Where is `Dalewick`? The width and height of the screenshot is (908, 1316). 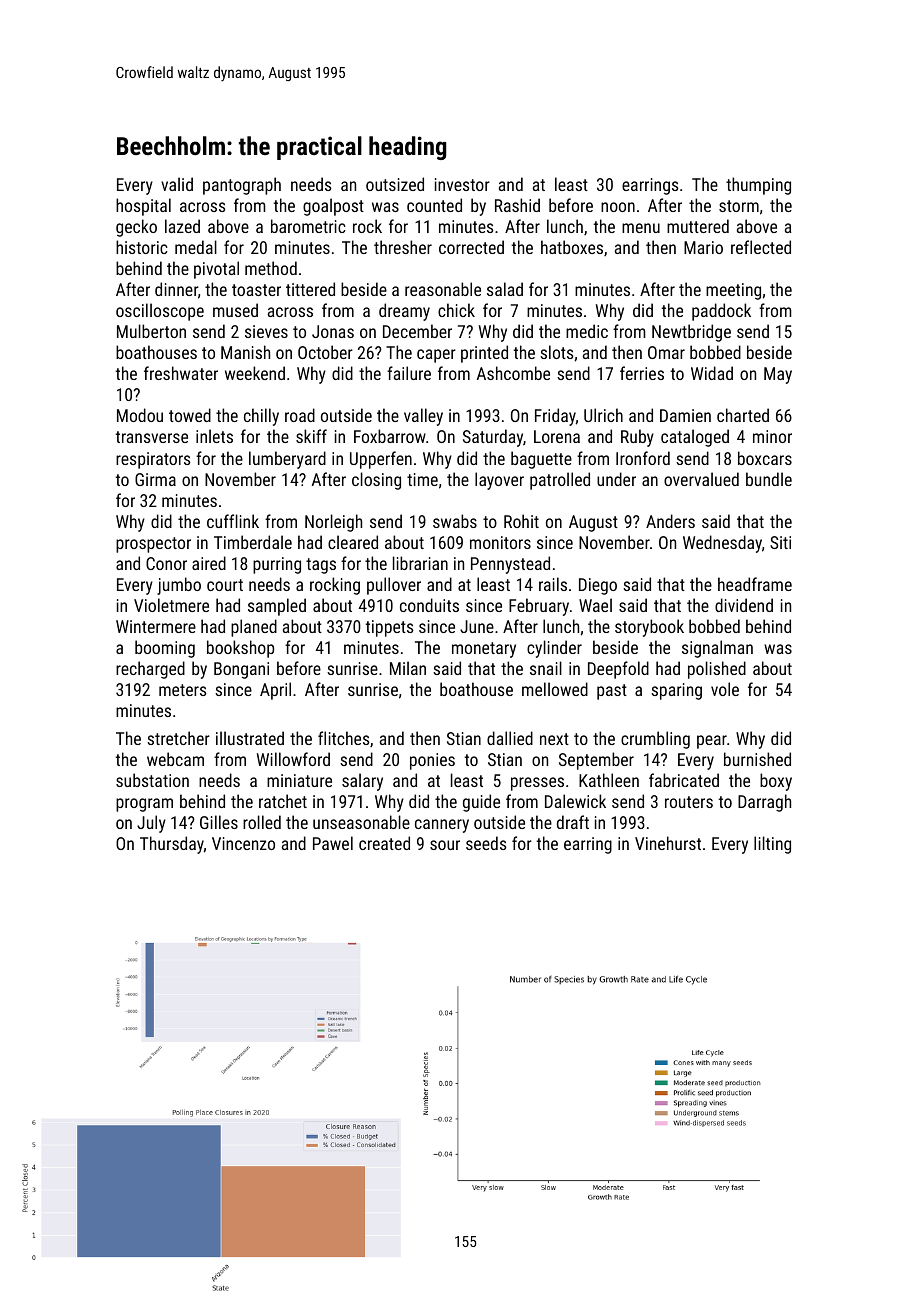 Dalewick is located at coordinates (575, 801).
